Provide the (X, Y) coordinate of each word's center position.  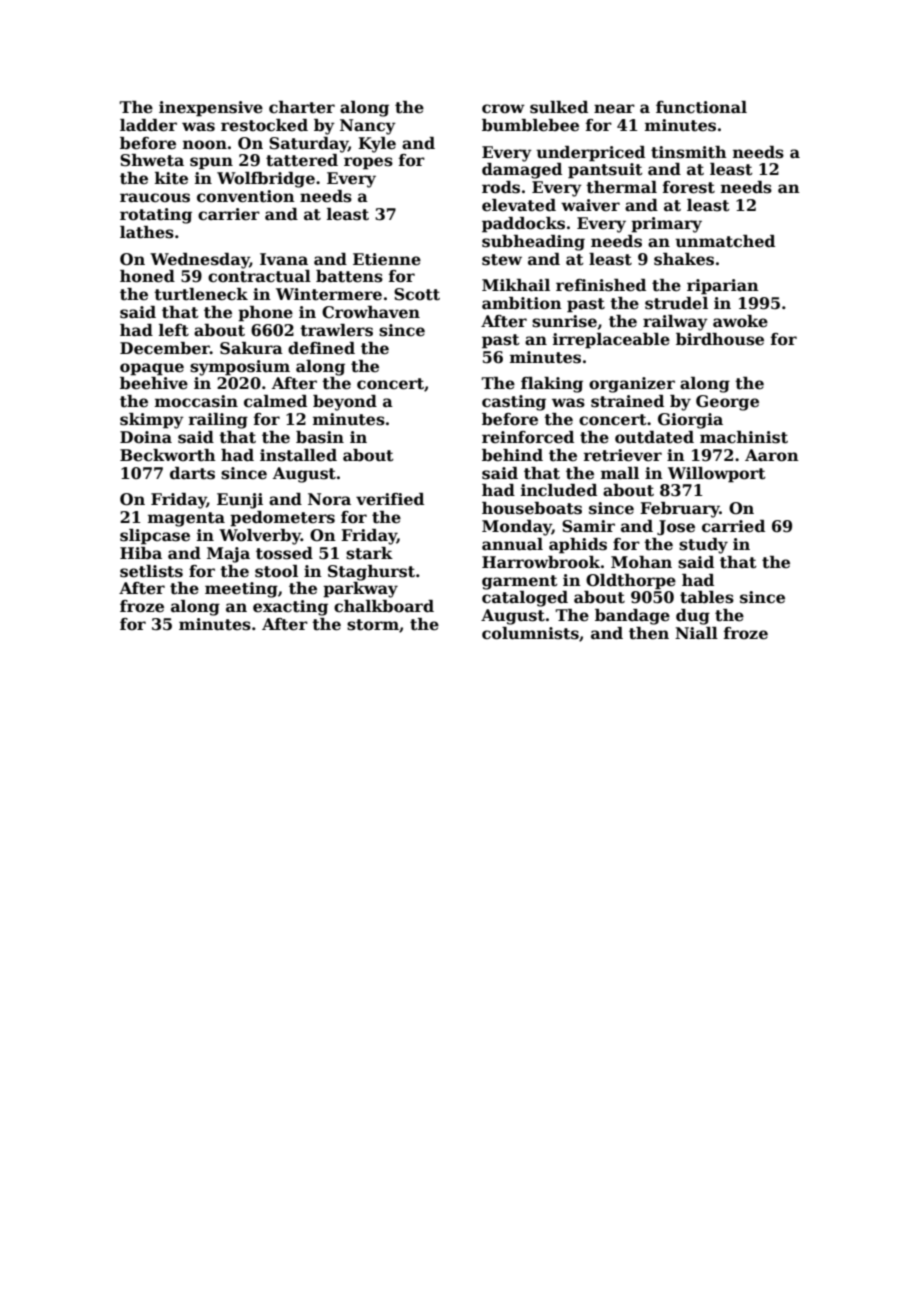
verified (390, 499)
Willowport (717, 475)
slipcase (155, 537)
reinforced (528, 437)
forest (689, 187)
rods (501, 187)
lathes (147, 232)
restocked (264, 125)
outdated (654, 437)
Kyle (377, 145)
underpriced (590, 154)
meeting (241, 590)
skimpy (152, 421)
